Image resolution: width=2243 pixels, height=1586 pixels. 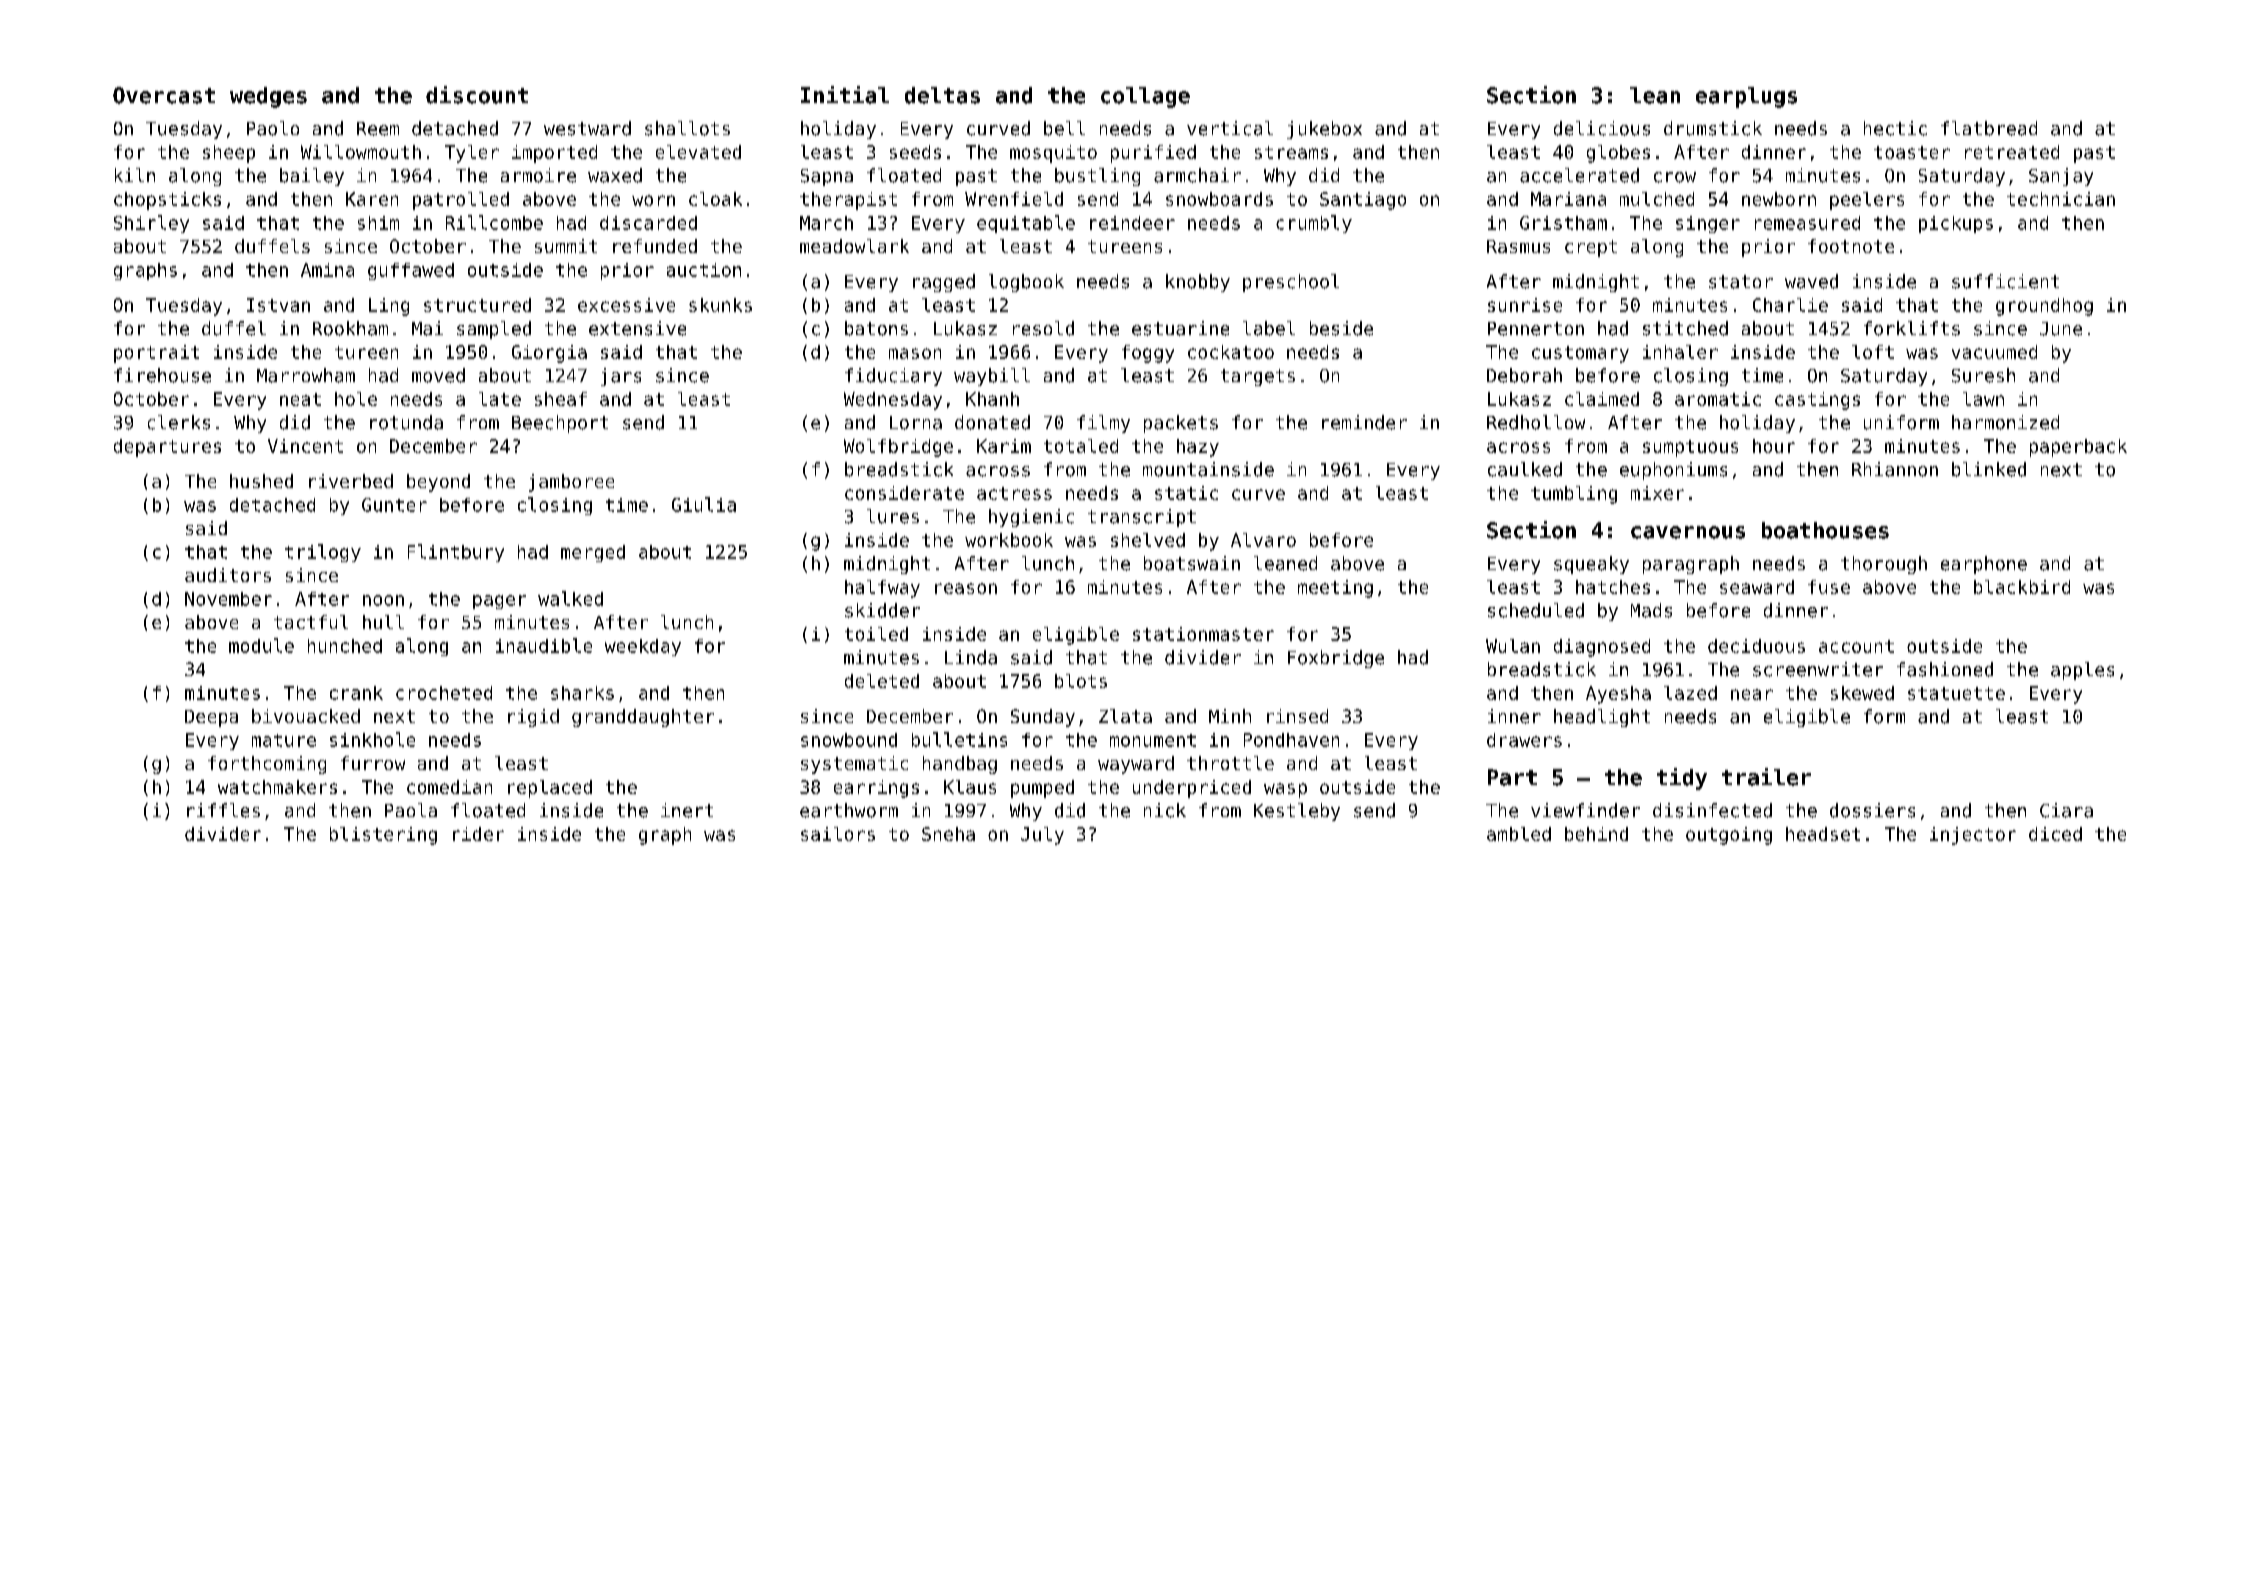 I want to click on apples, so click(x=2082, y=671).
